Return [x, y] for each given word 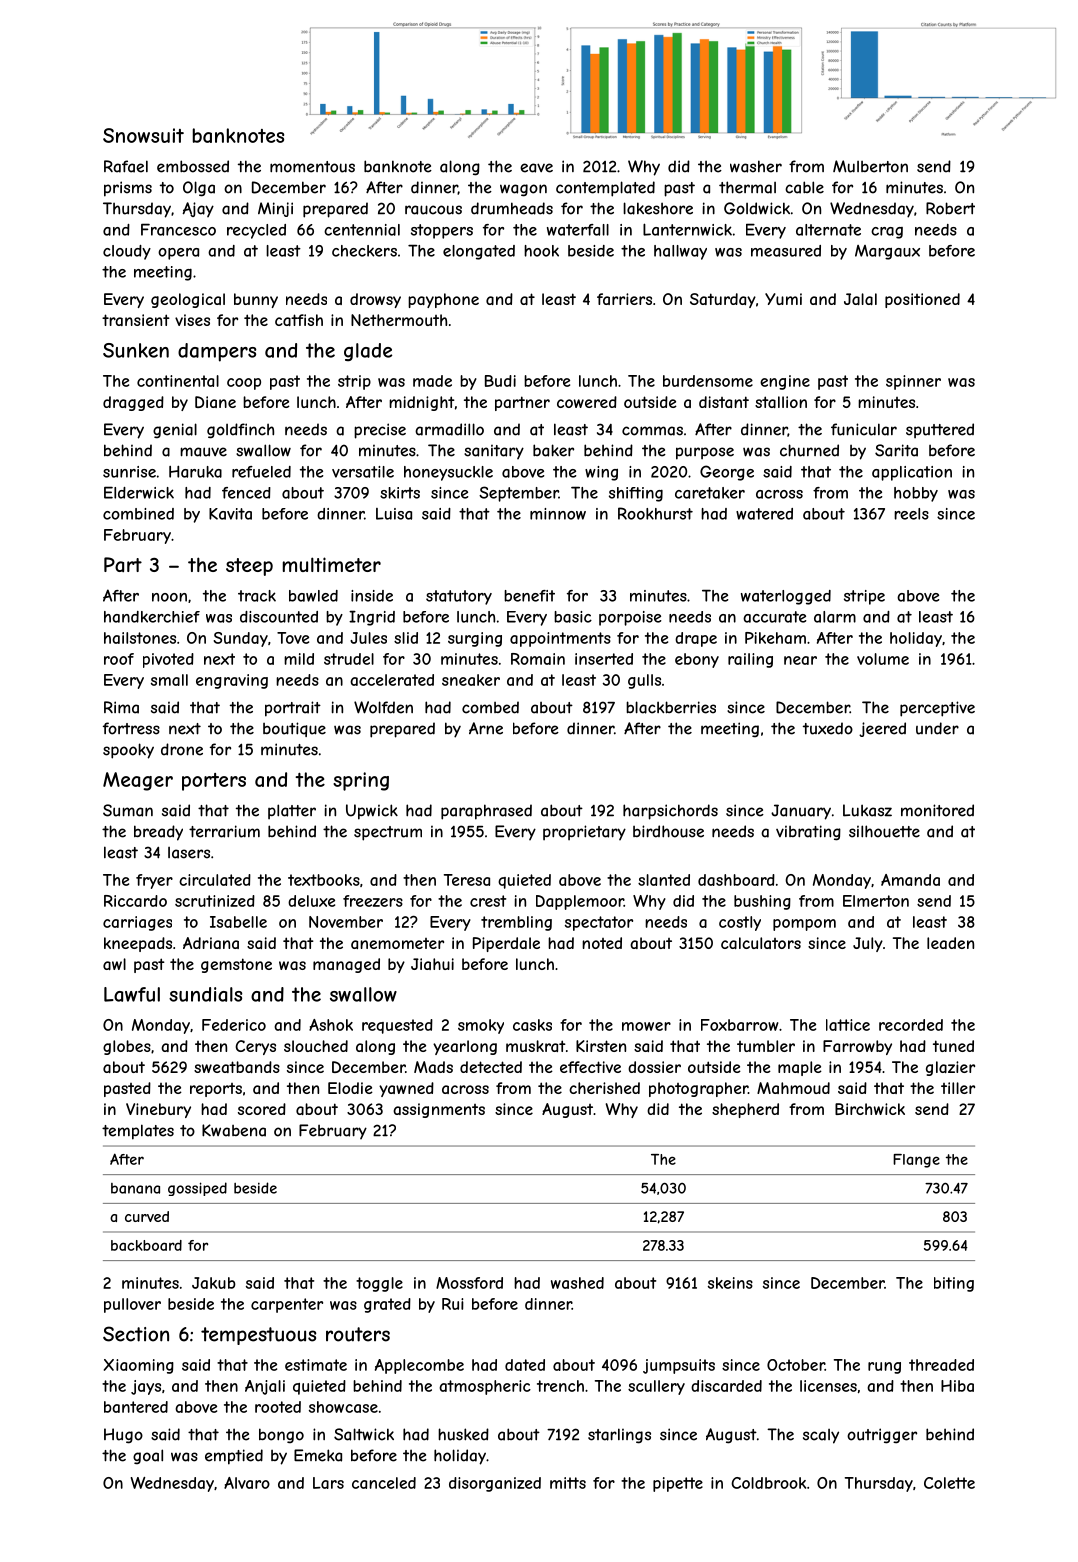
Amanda [910, 880]
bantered [136, 1407]
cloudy [127, 252]
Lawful [132, 994]
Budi [500, 381]
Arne [486, 728]
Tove [293, 638]
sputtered [940, 430]
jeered [882, 729]
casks [532, 1025]
